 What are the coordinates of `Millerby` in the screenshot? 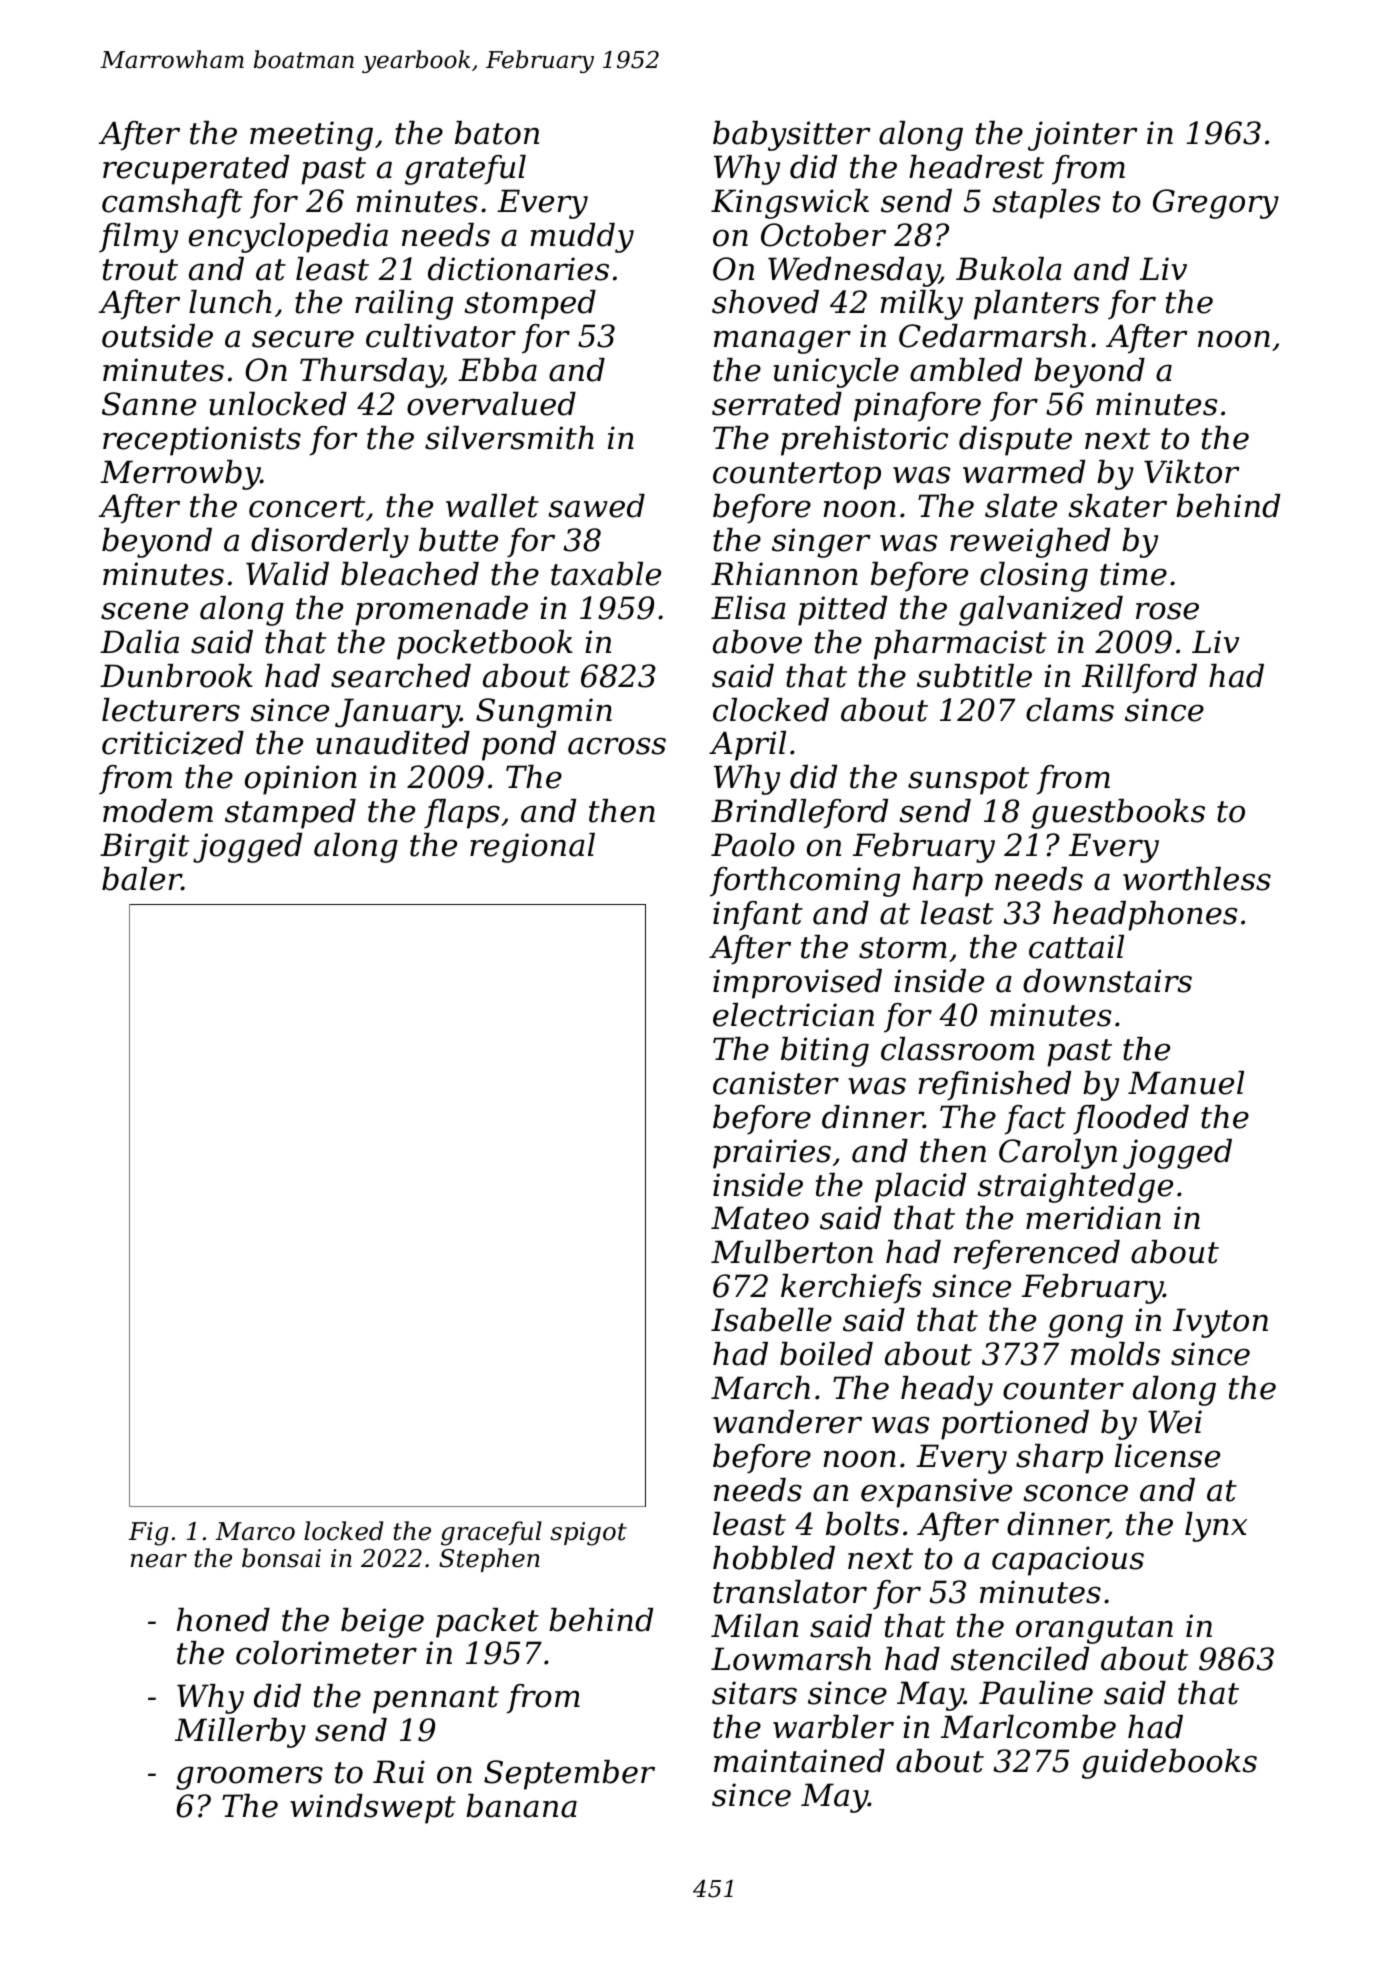 It's located at (240, 1733).
